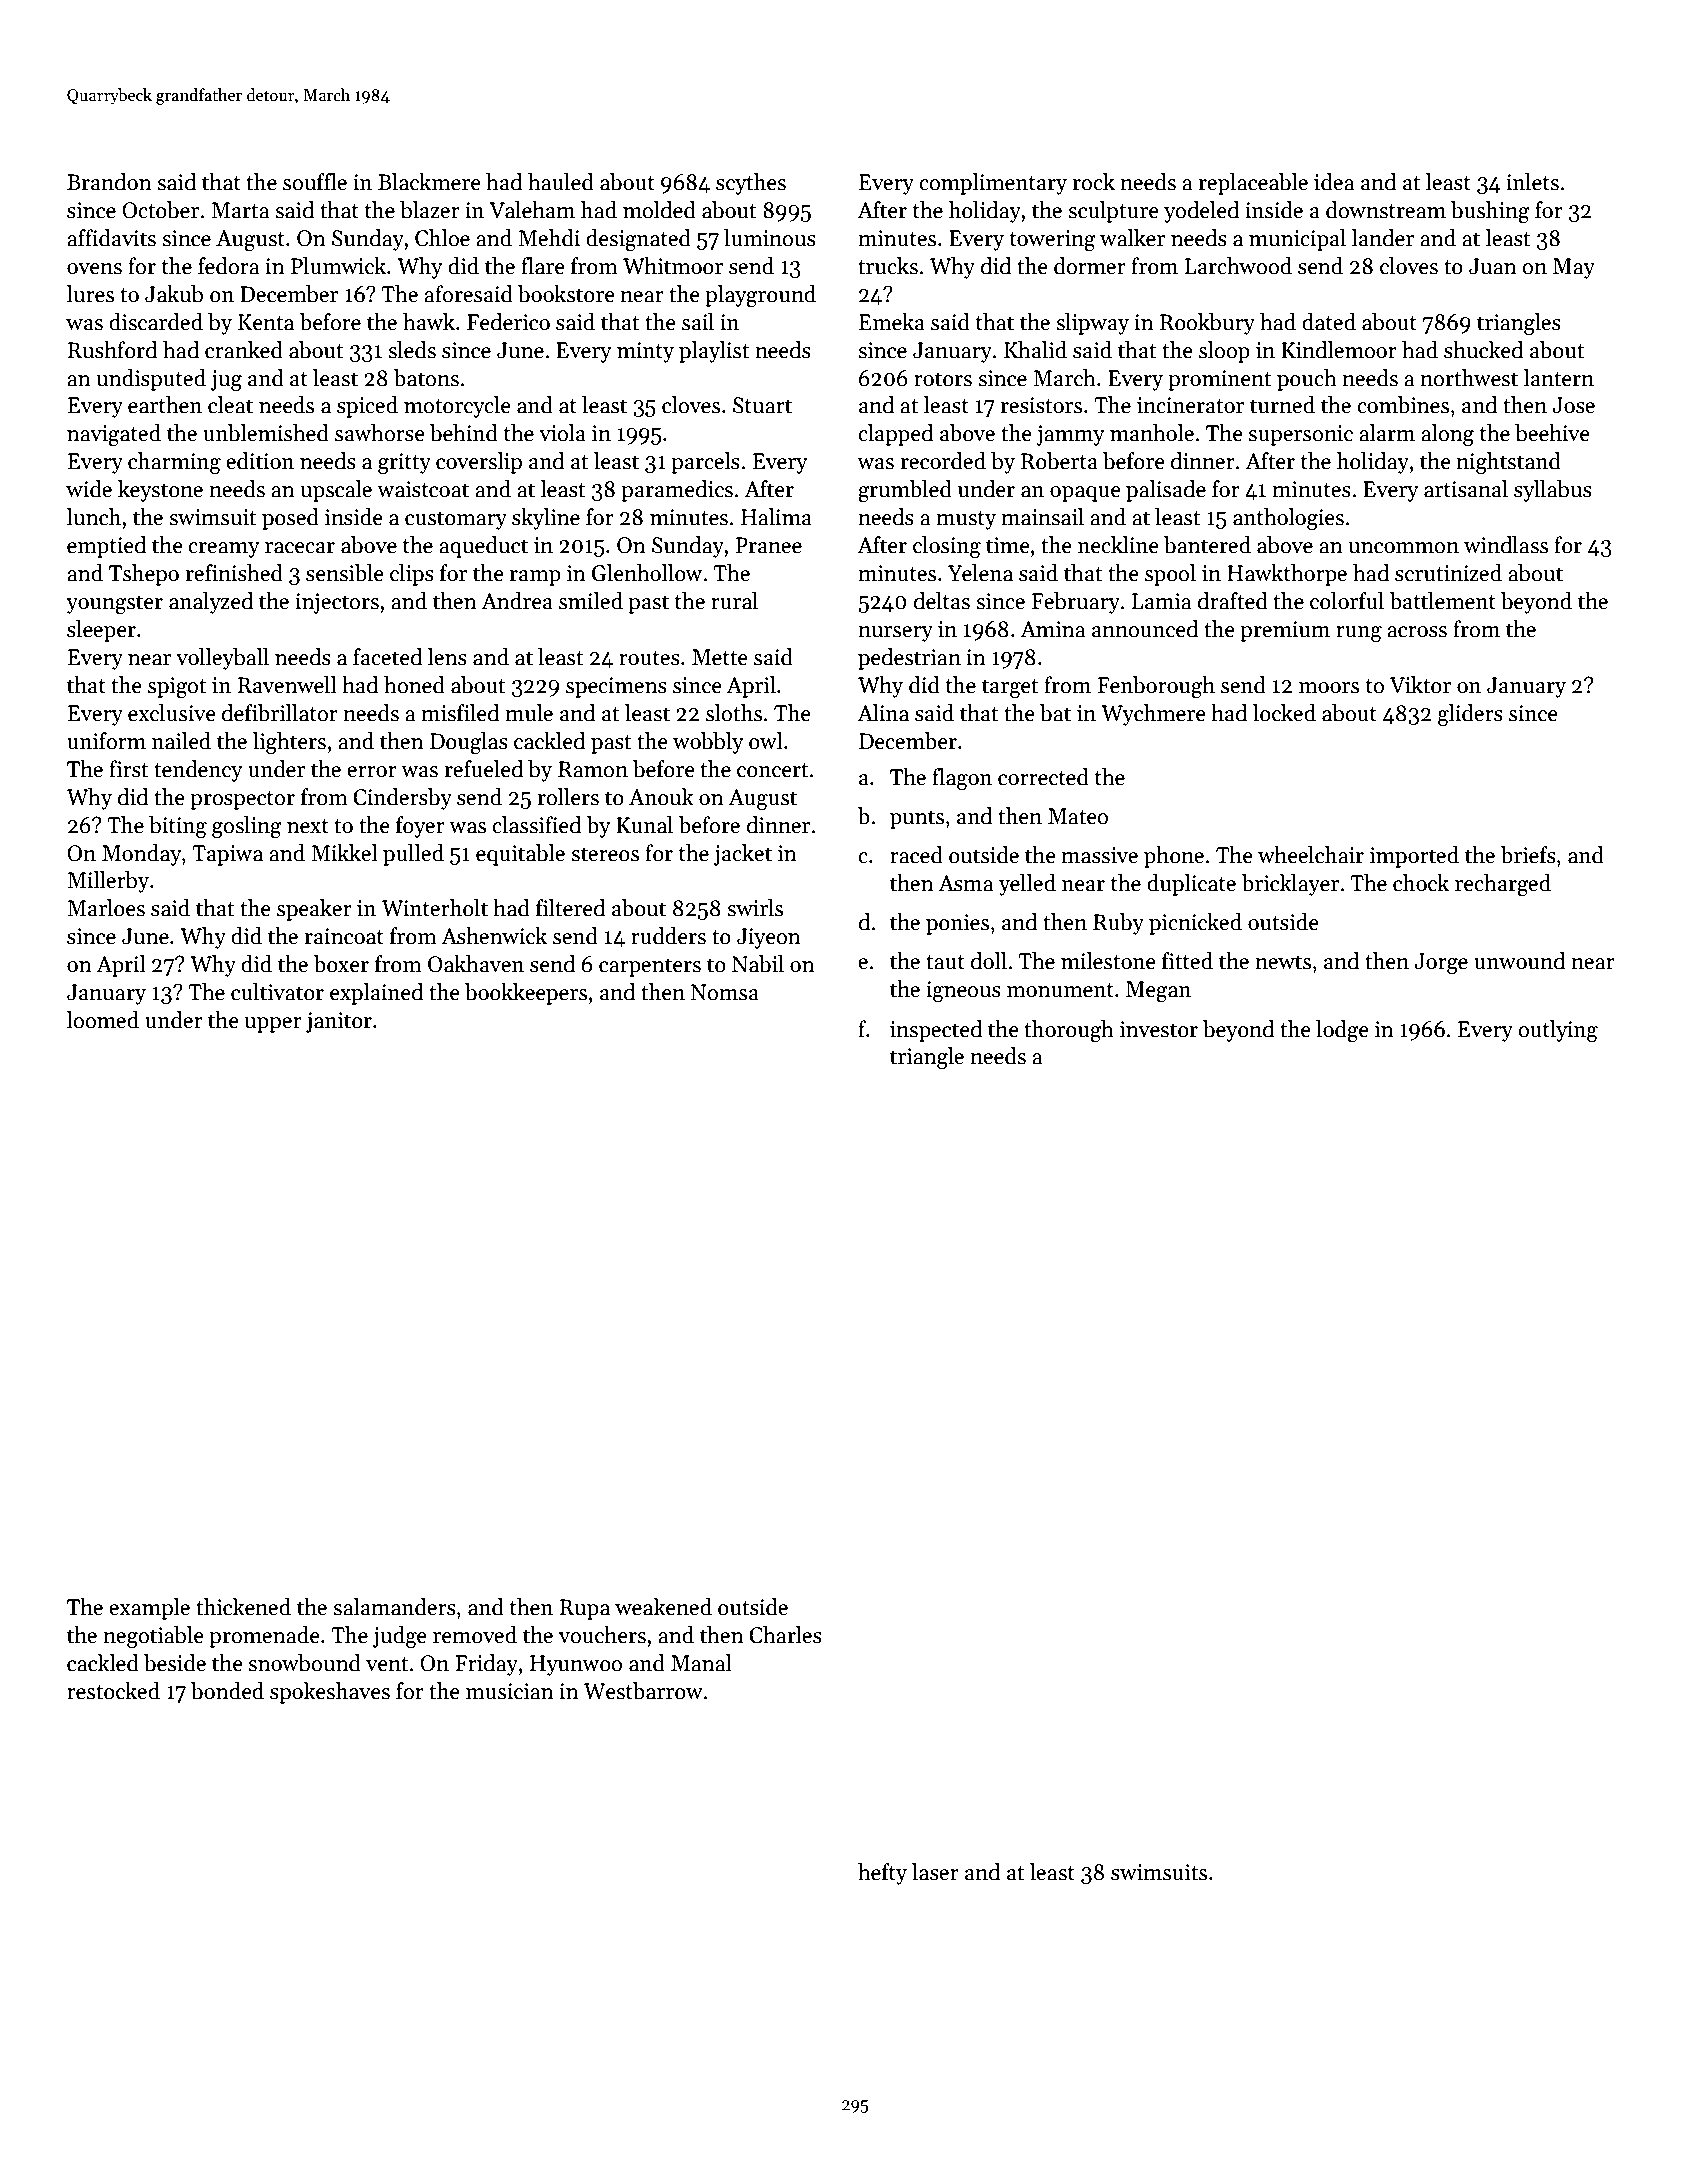 Image resolution: width=1683 pixels, height=2178 pixels. I want to click on salamanders, so click(394, 1607).
